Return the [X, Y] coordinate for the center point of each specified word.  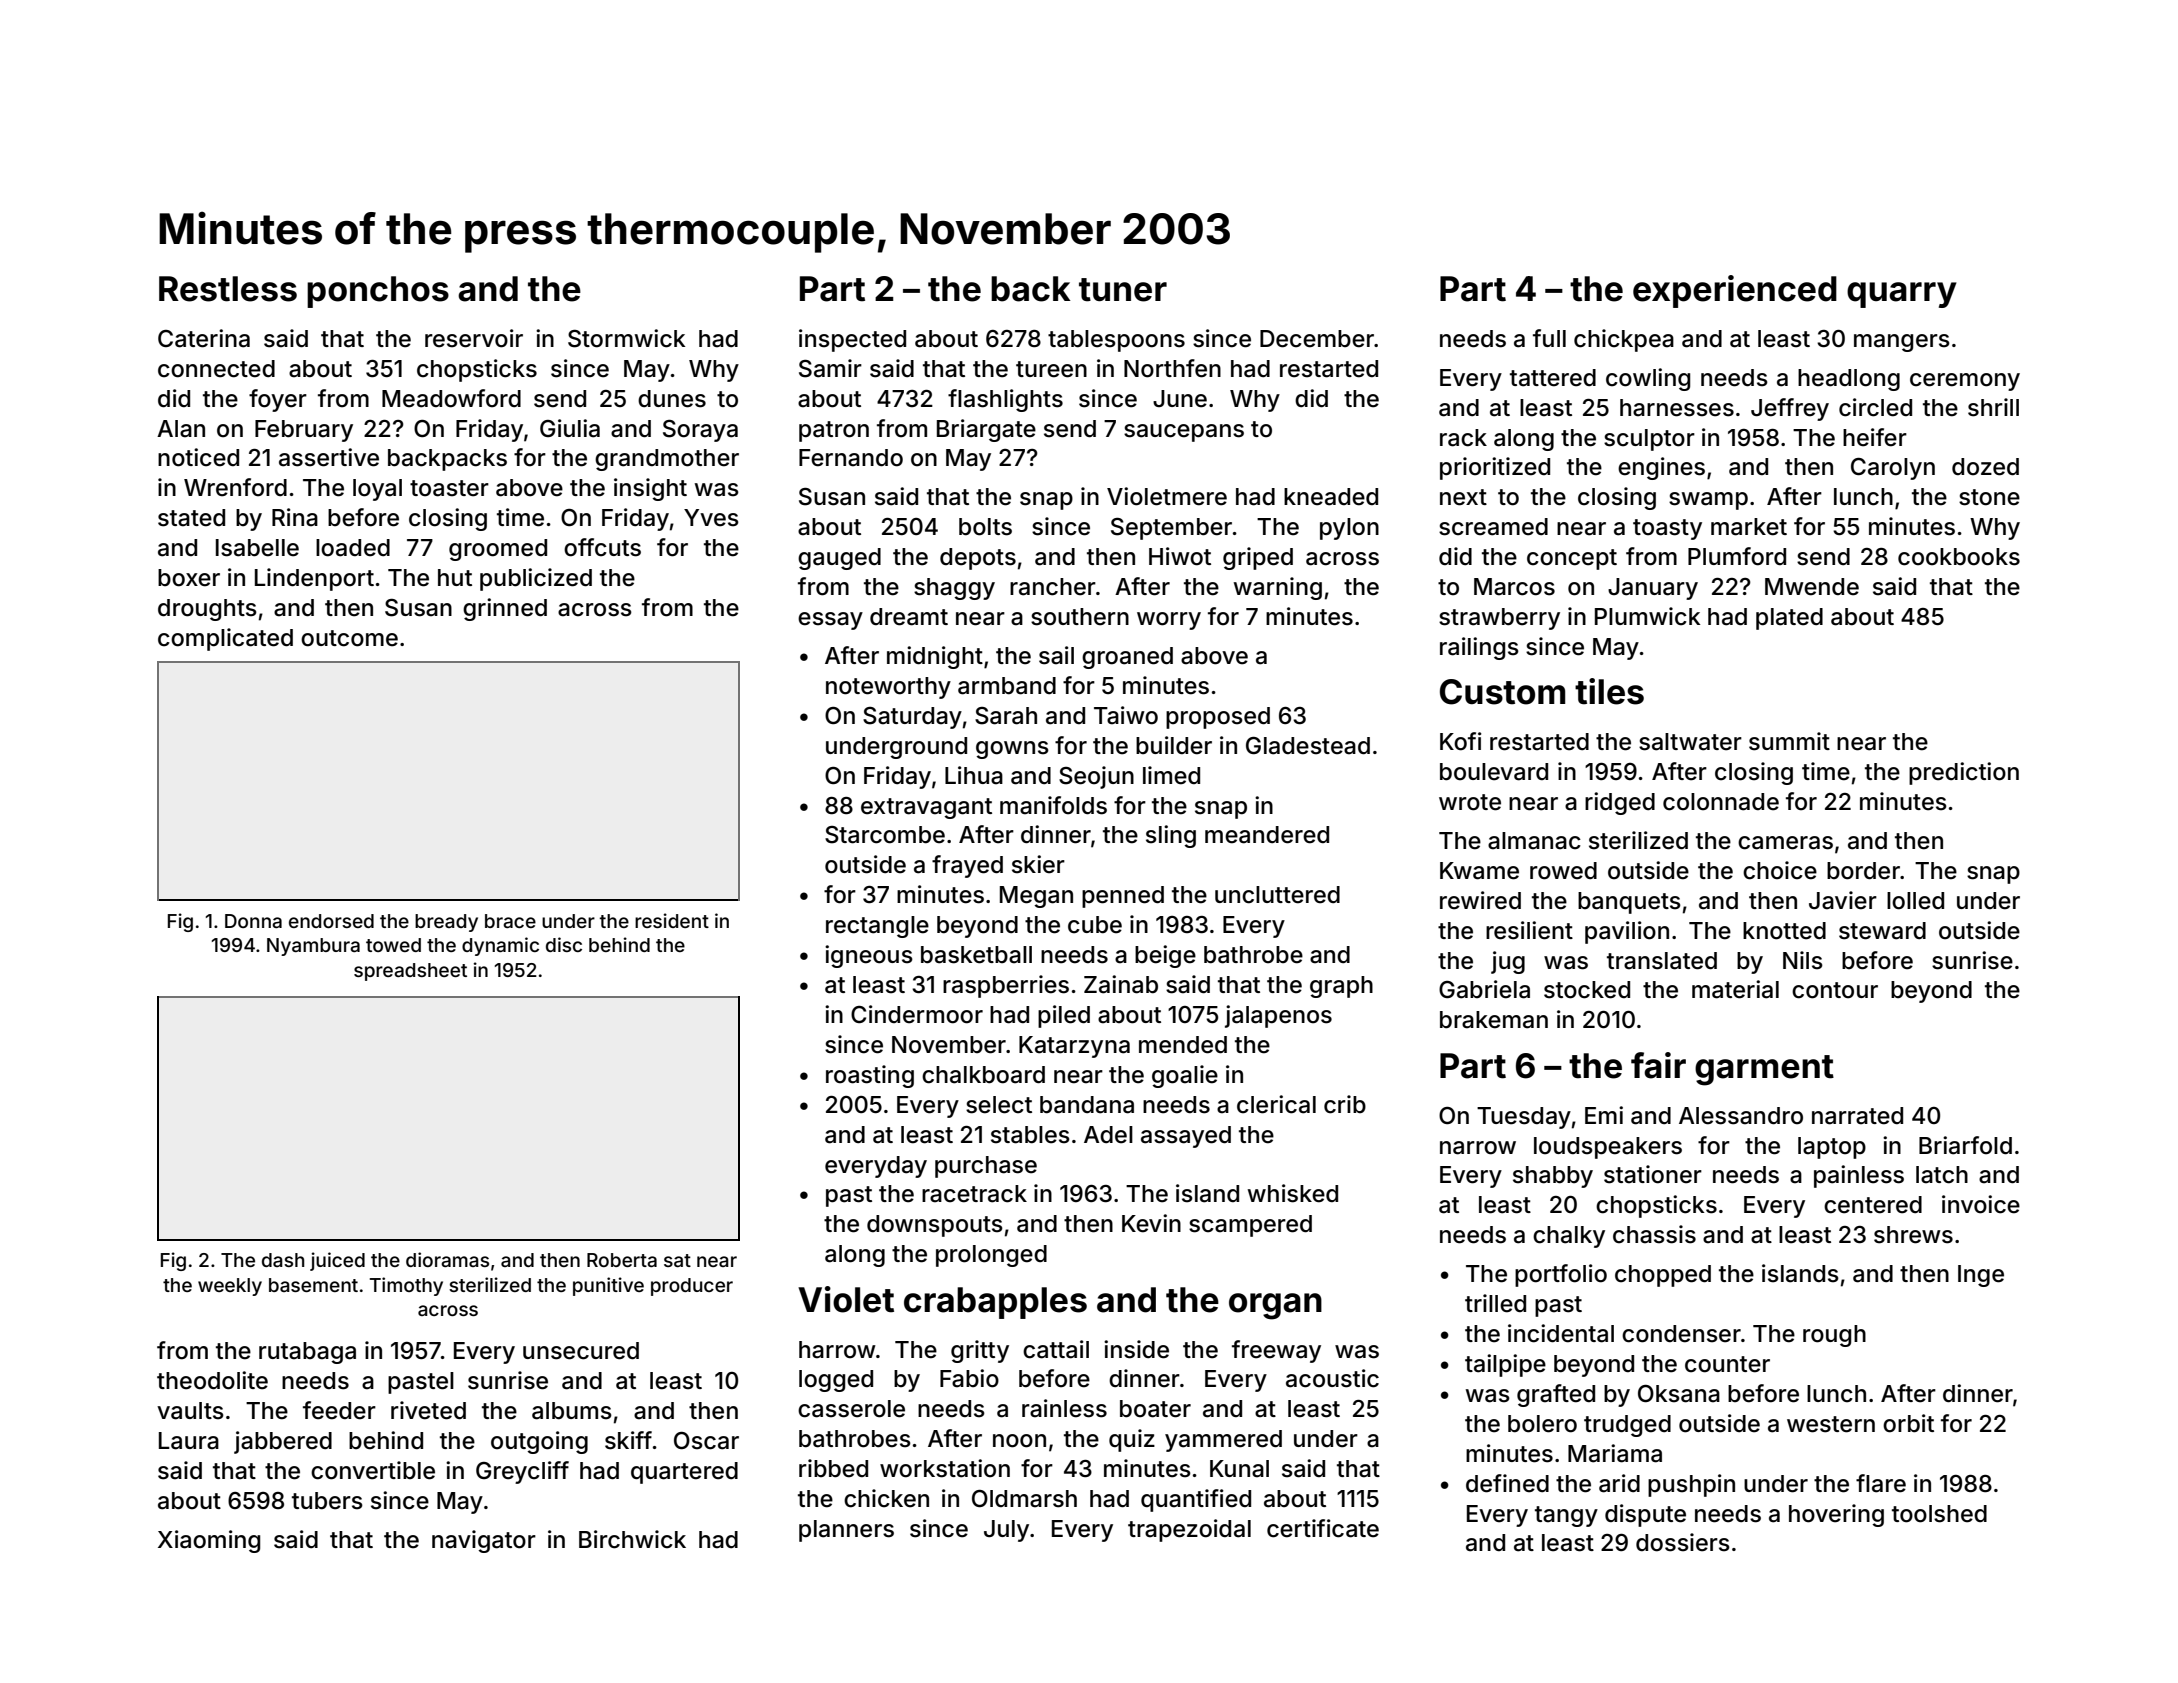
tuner [1123, 290]
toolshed [1939, 1514]
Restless [228, 289]
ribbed [833, 1468]
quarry [1902, 295]
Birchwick [632, 1539]
